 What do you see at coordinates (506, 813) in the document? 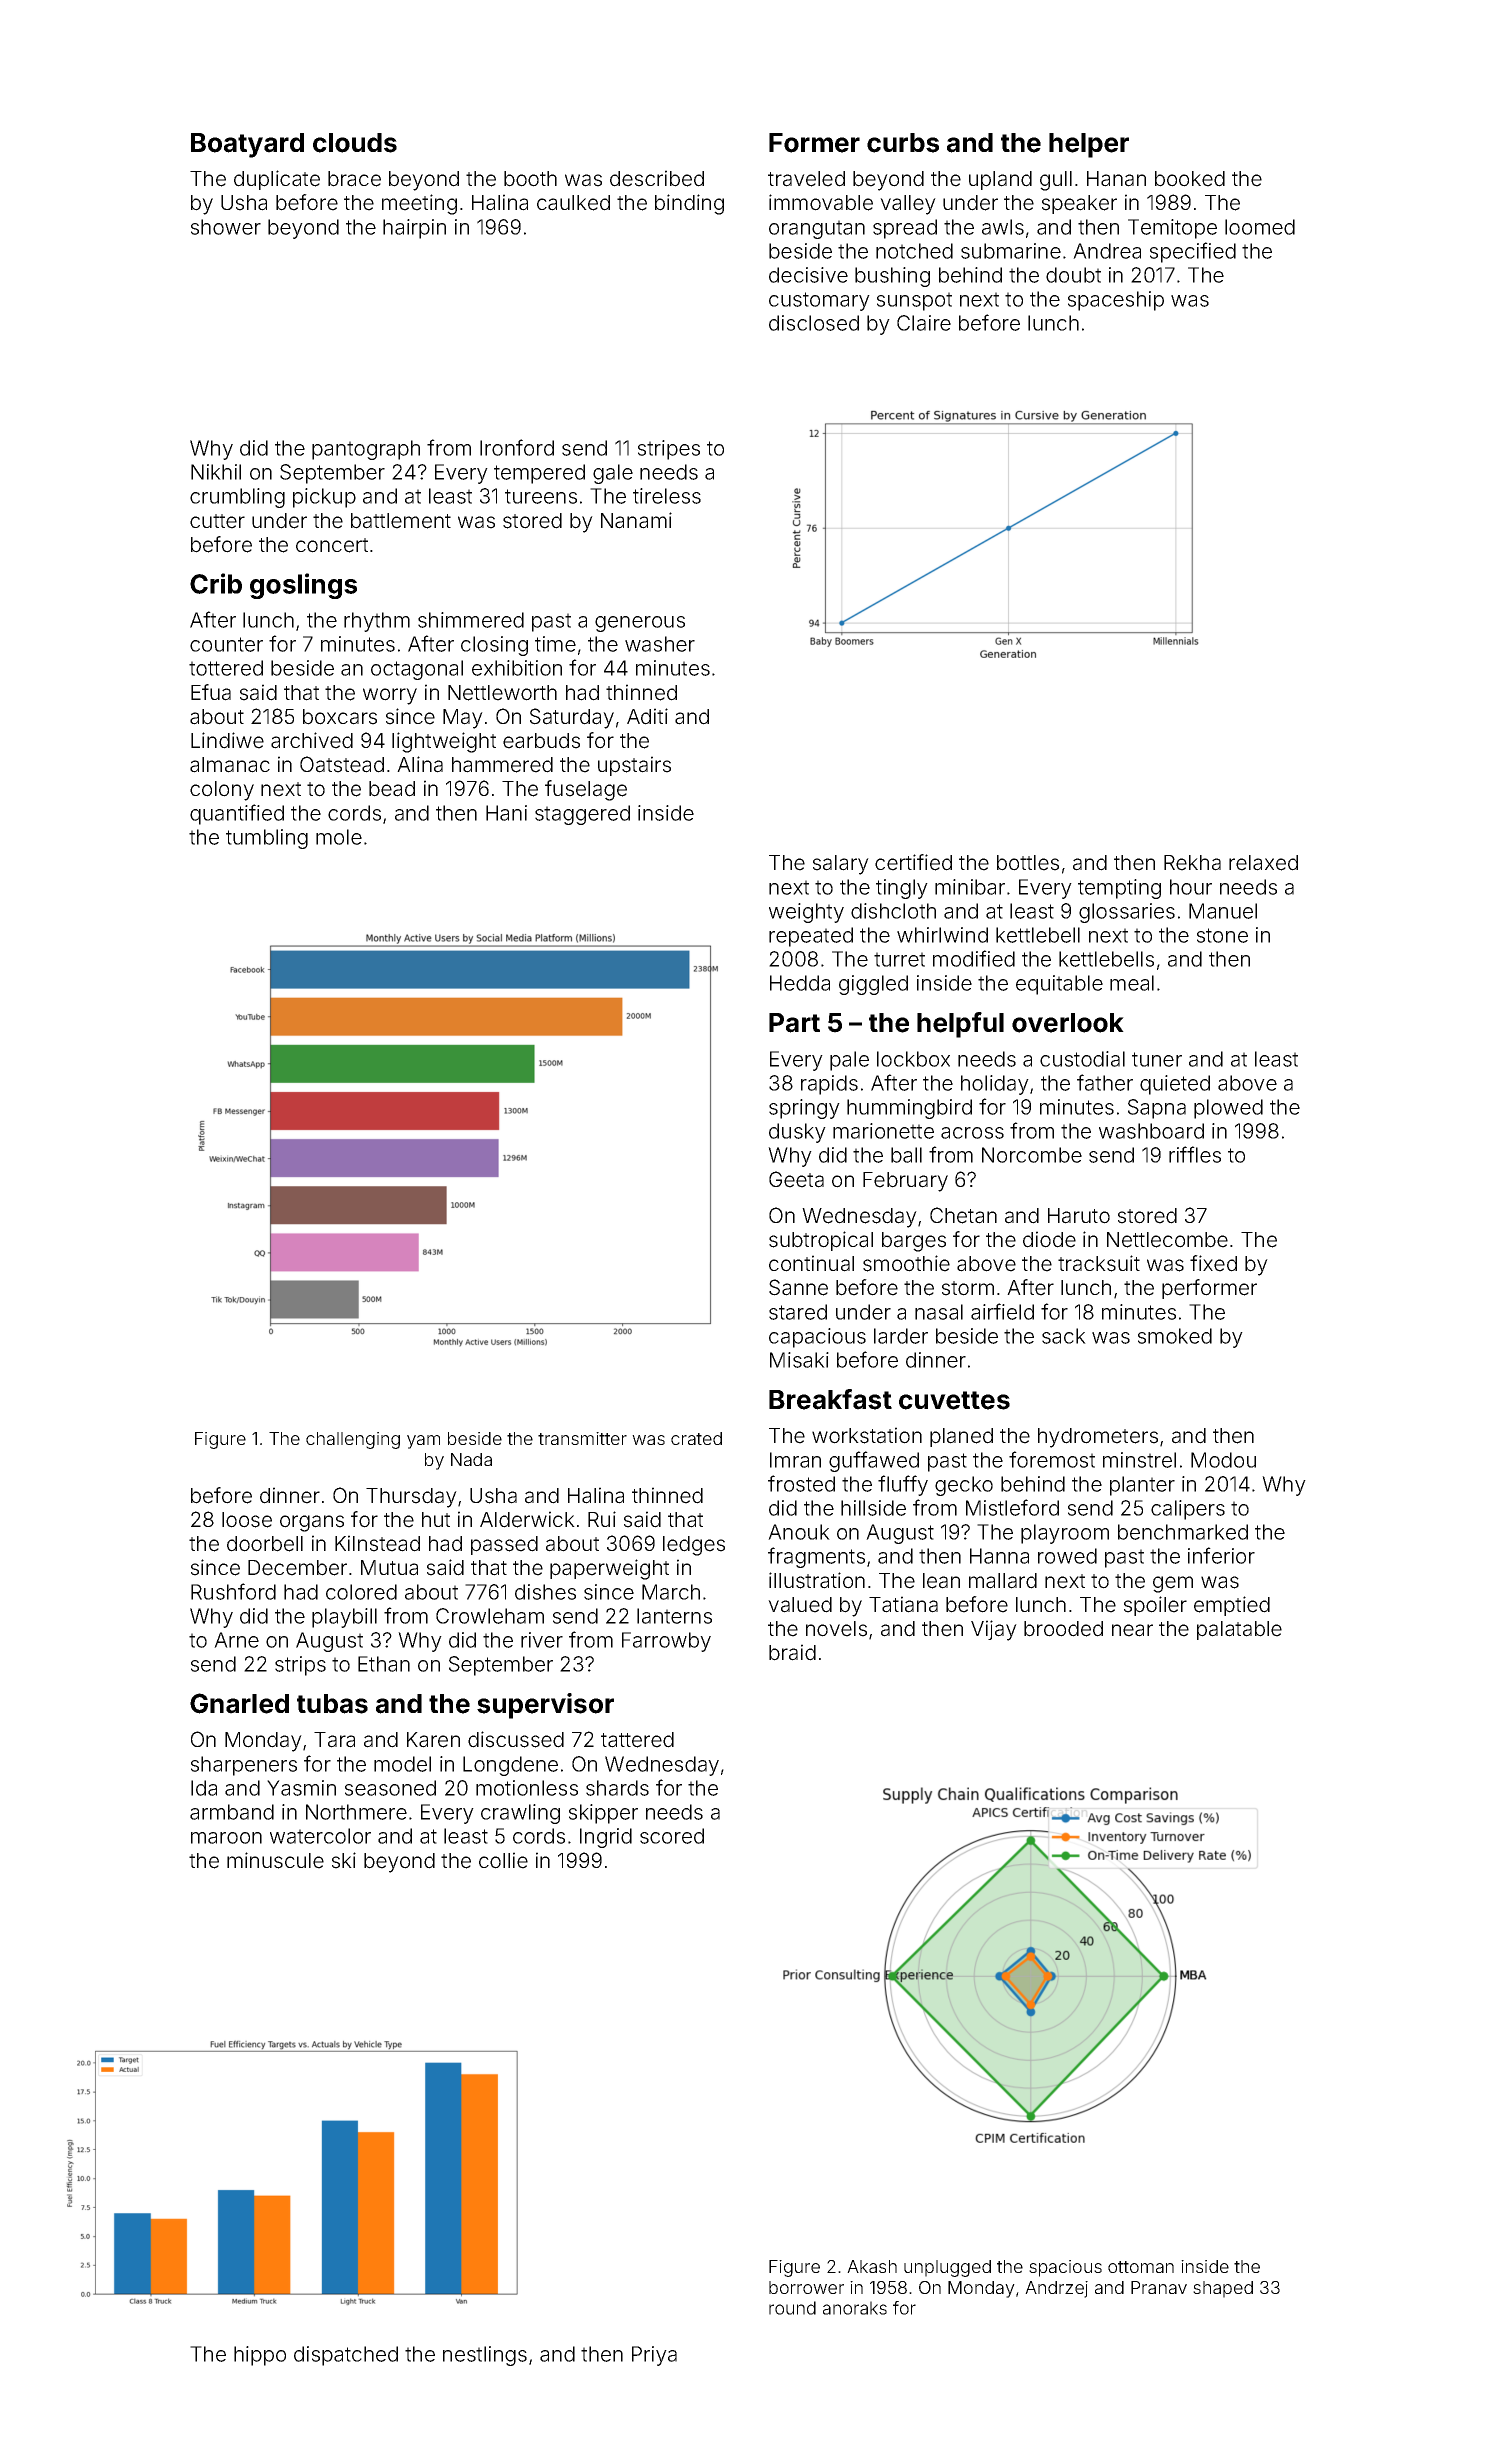
I see `Hani` at bounding box center [506, 813].
